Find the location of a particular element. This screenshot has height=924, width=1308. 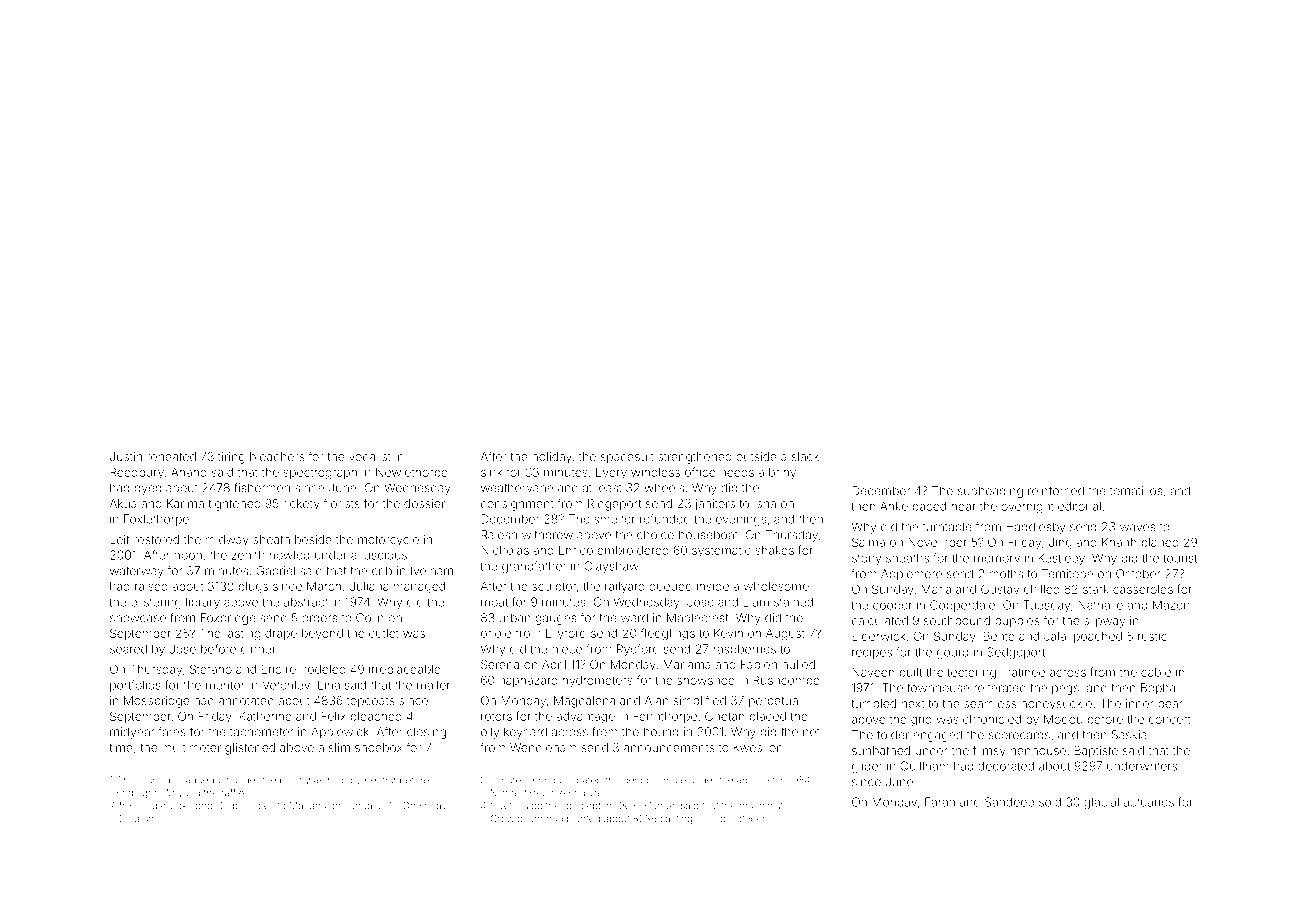

beyond is located at coordinates (322, 635).
